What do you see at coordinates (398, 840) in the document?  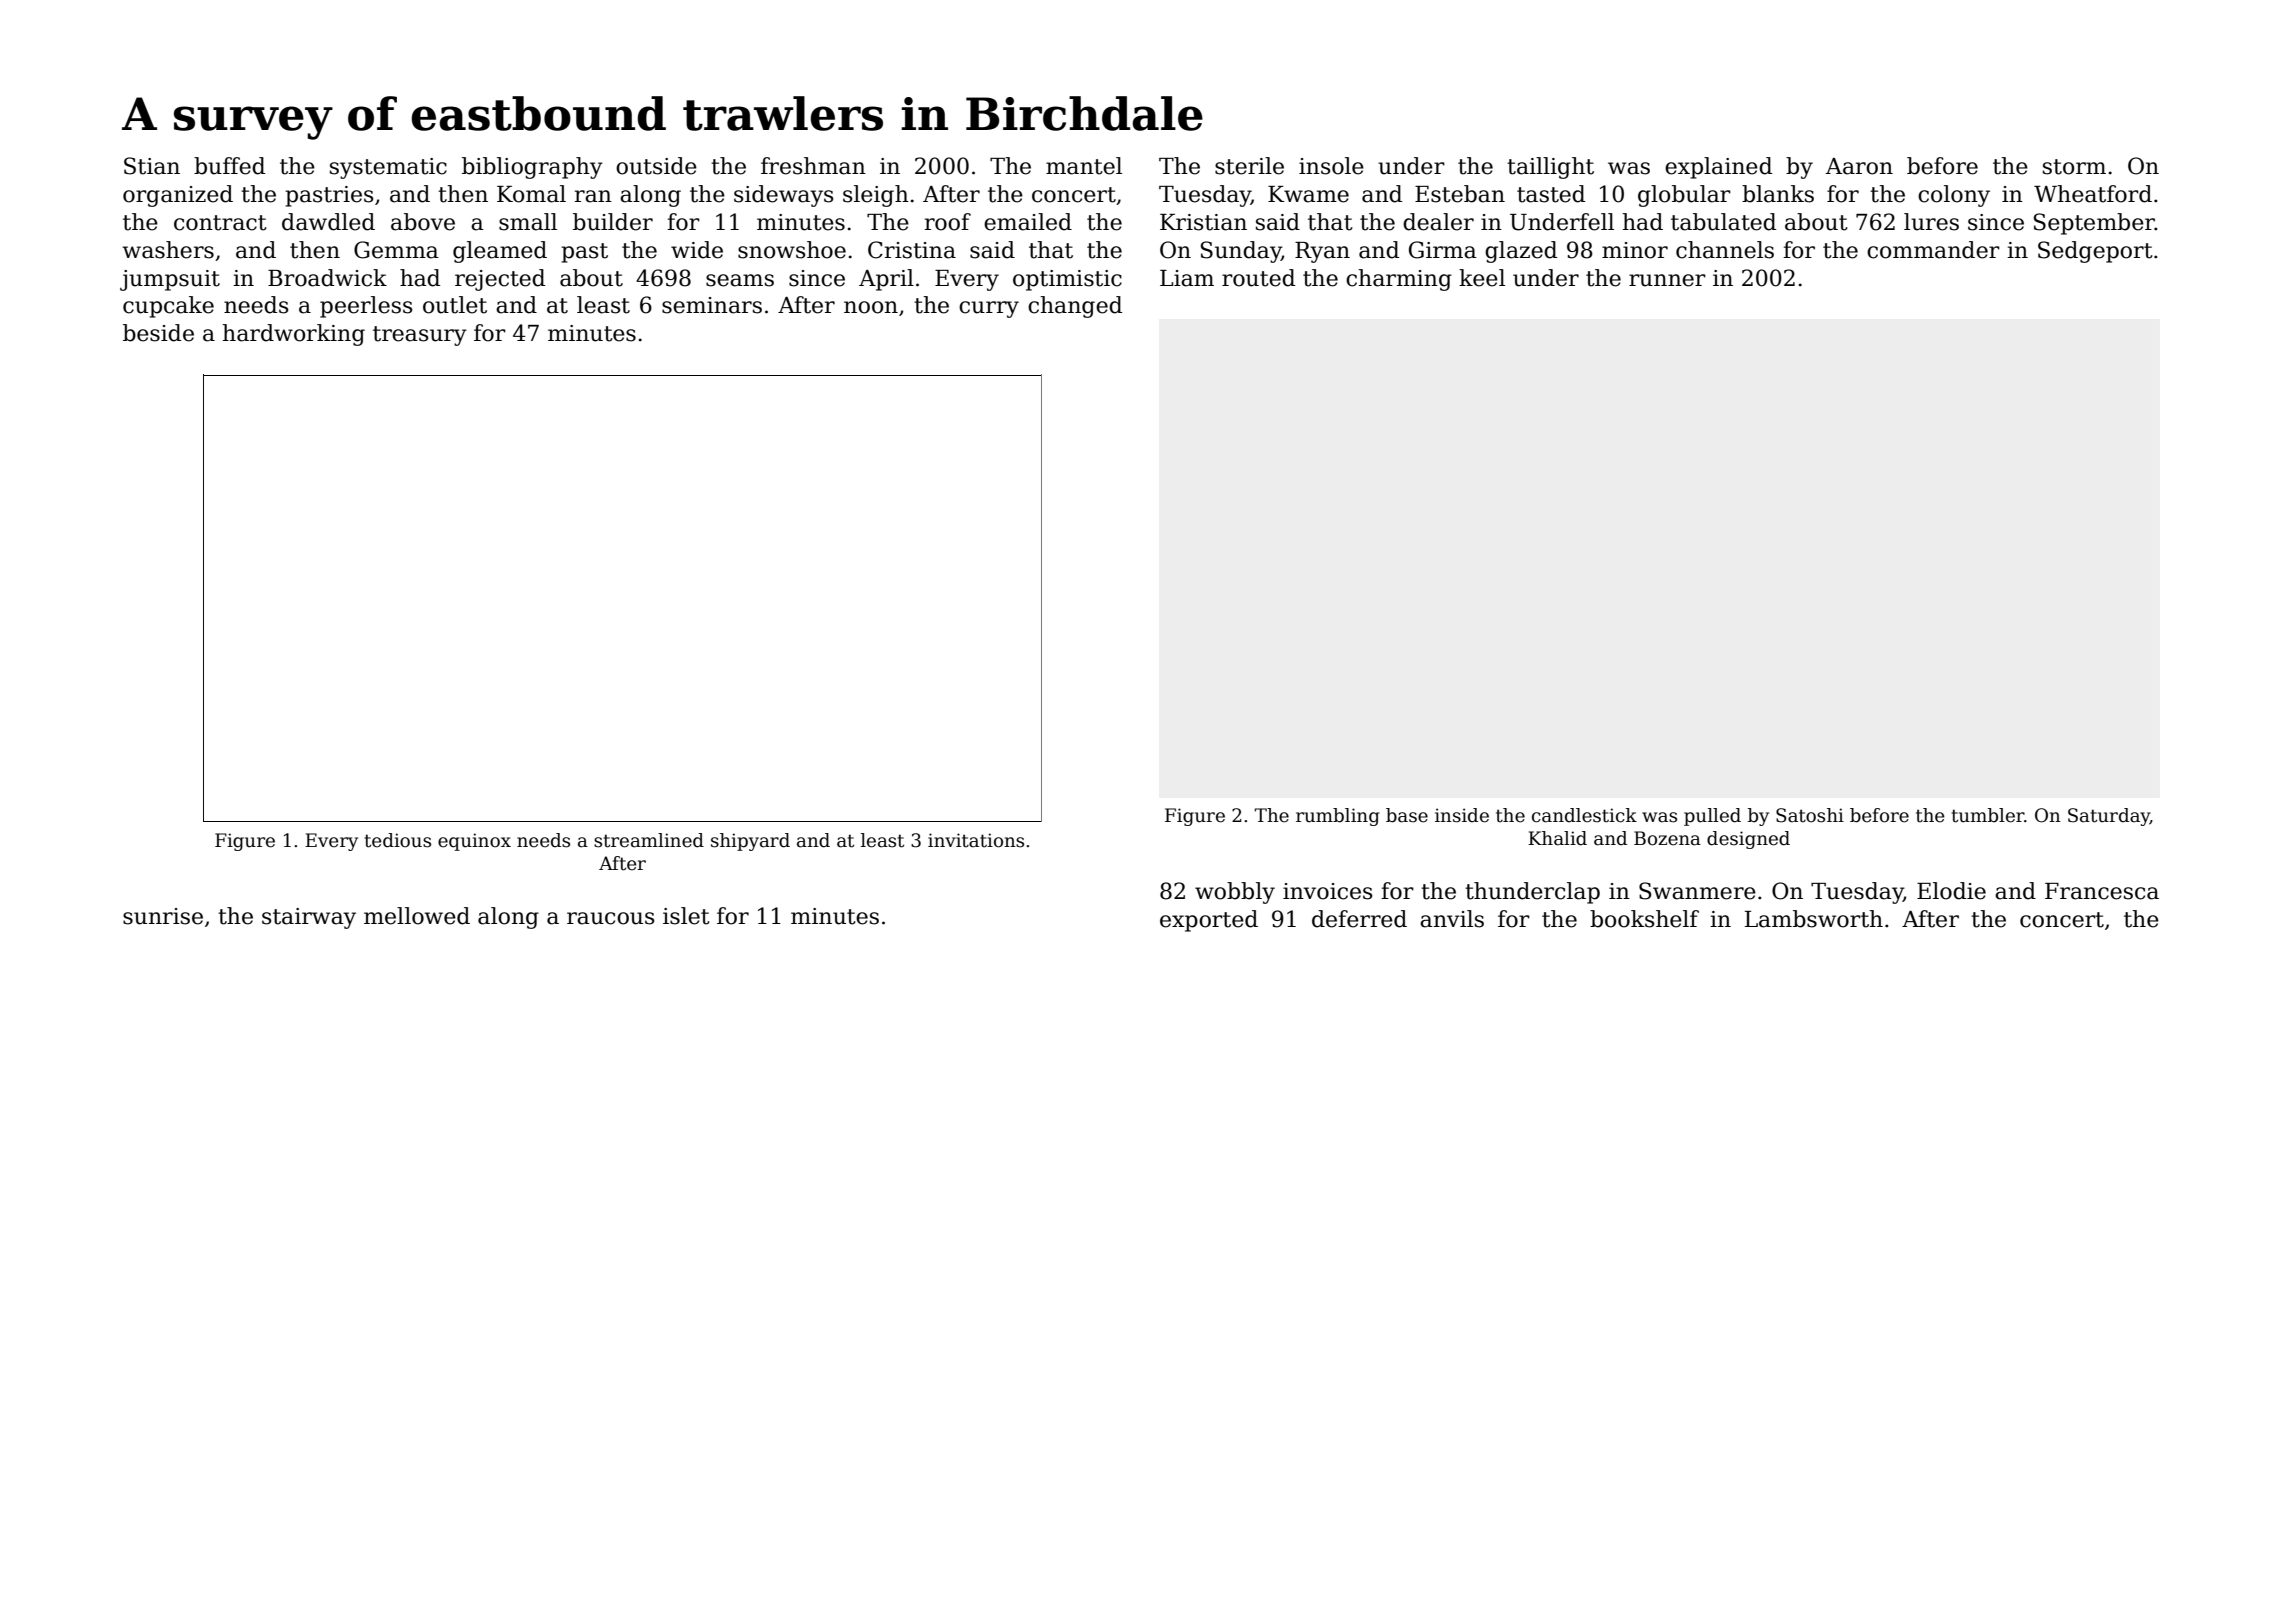 I see `tedious` at bounding box center [398, 840].
